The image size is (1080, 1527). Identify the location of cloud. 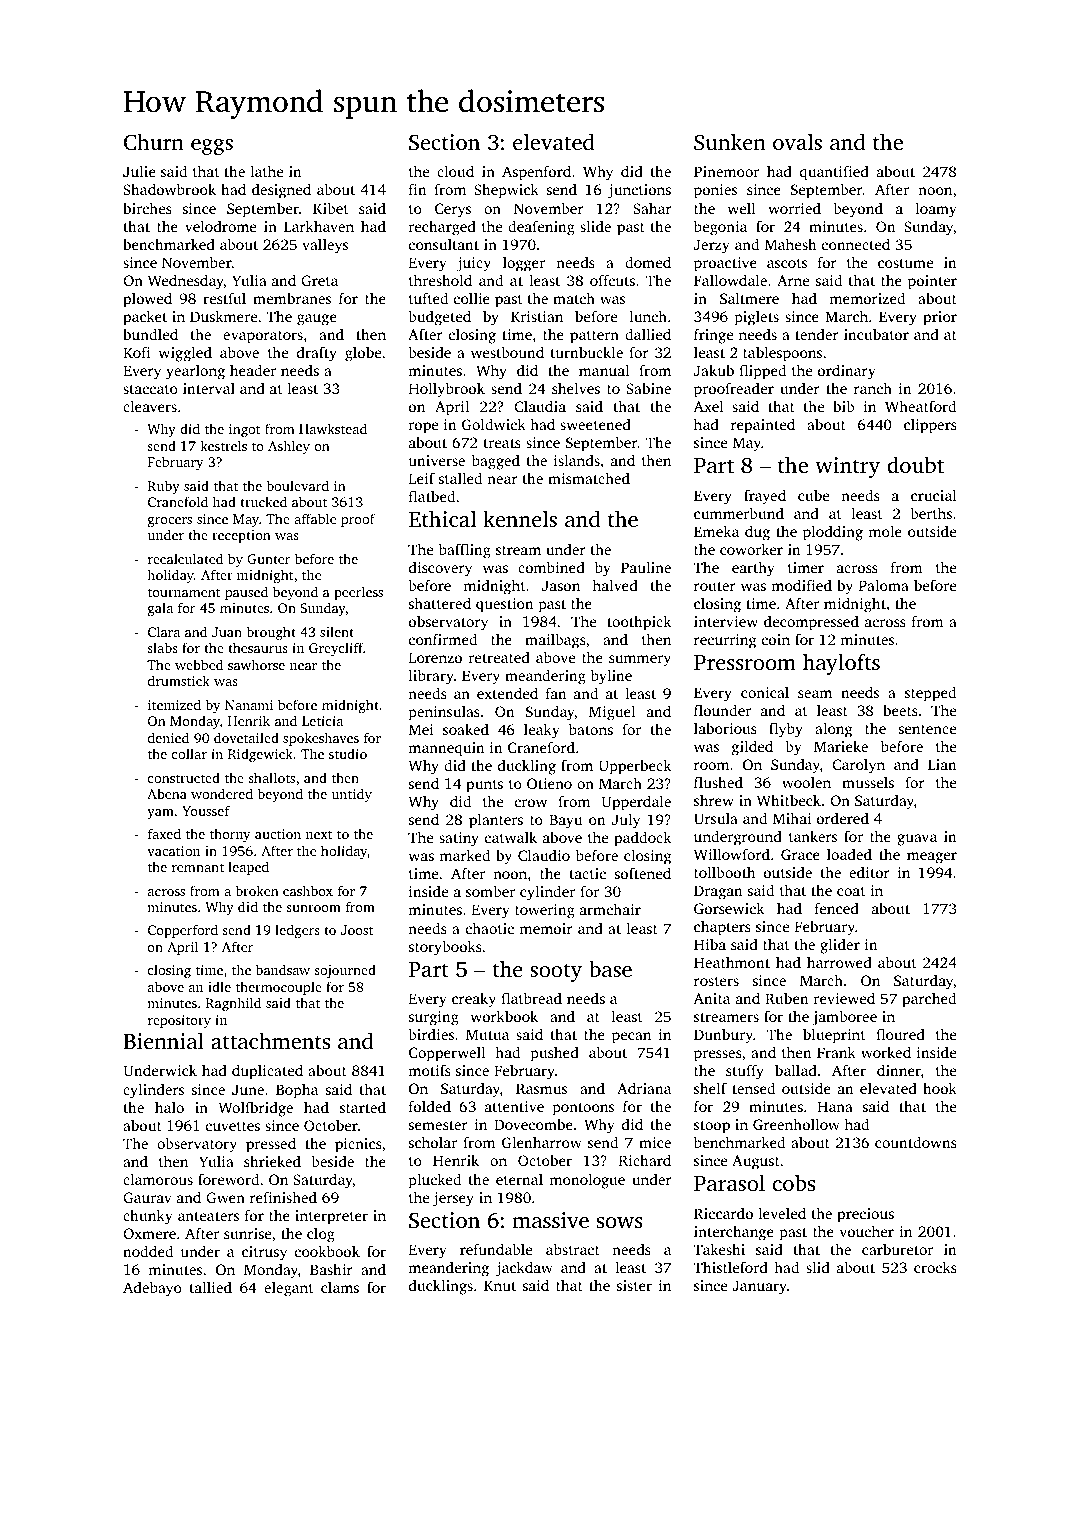
(455, 171).
